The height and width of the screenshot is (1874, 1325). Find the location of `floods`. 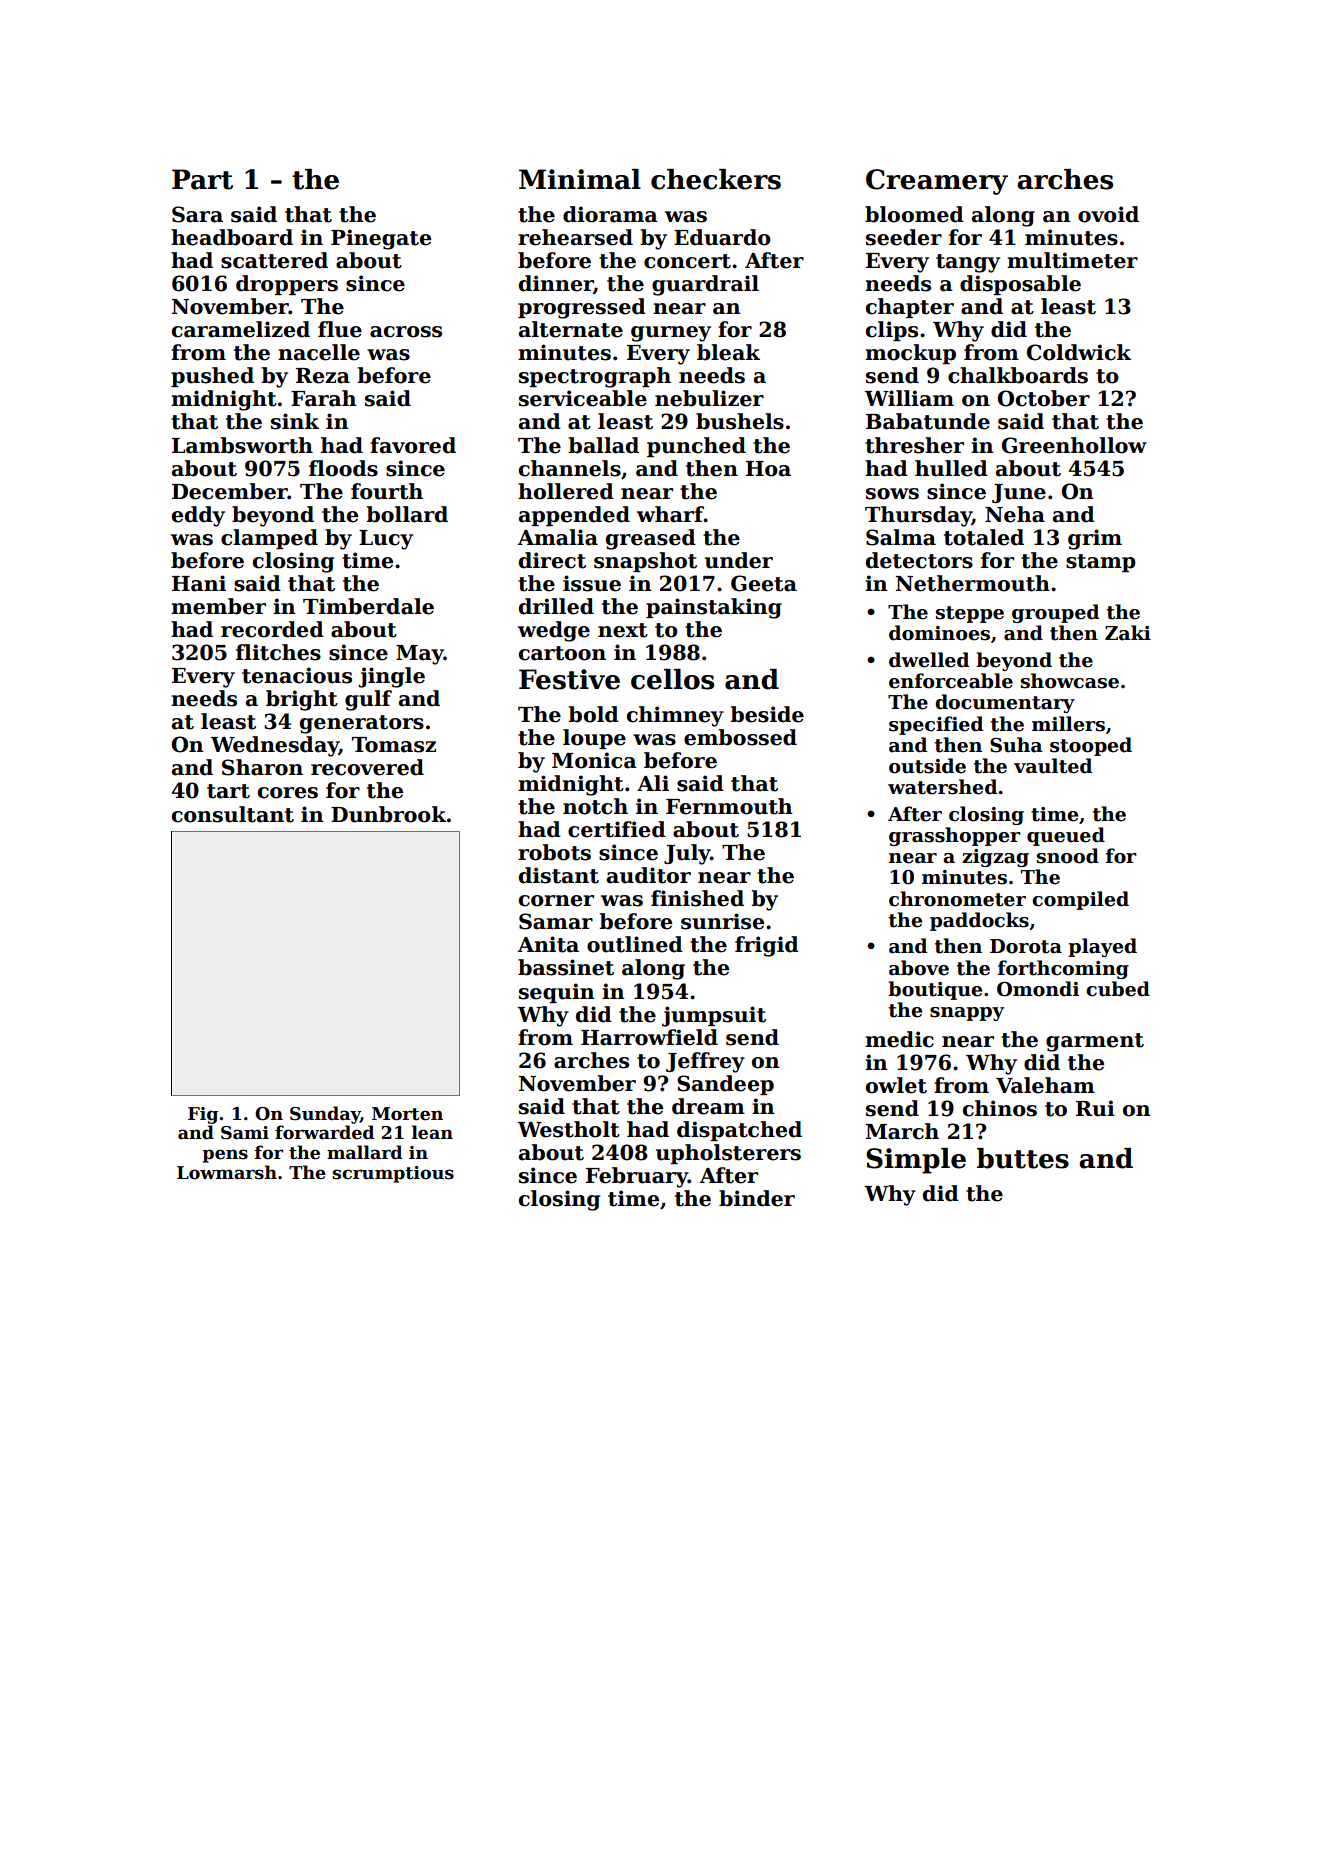

floods is located at coordinates (343, 468).
